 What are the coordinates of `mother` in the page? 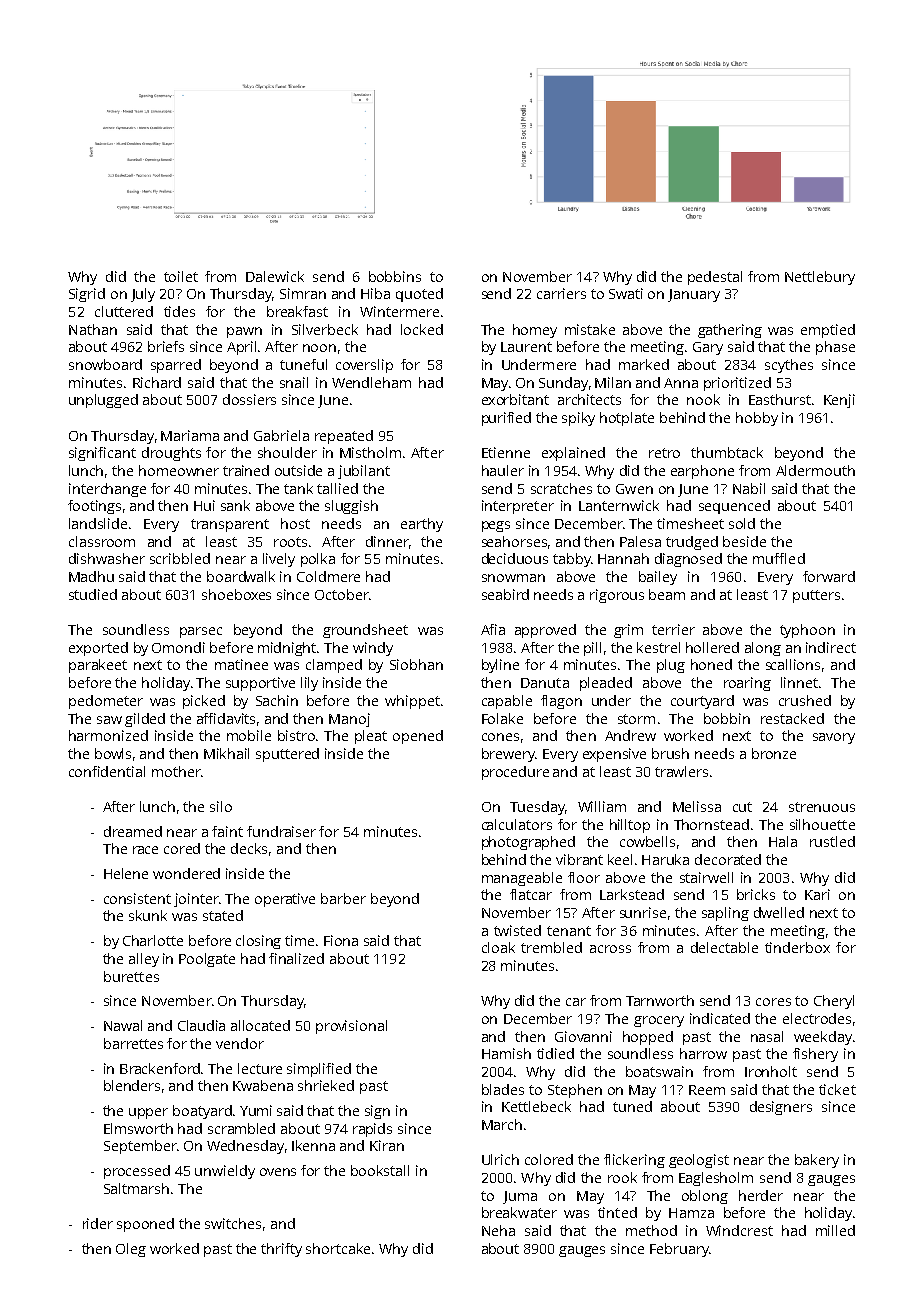 It's located at (176, 771).
